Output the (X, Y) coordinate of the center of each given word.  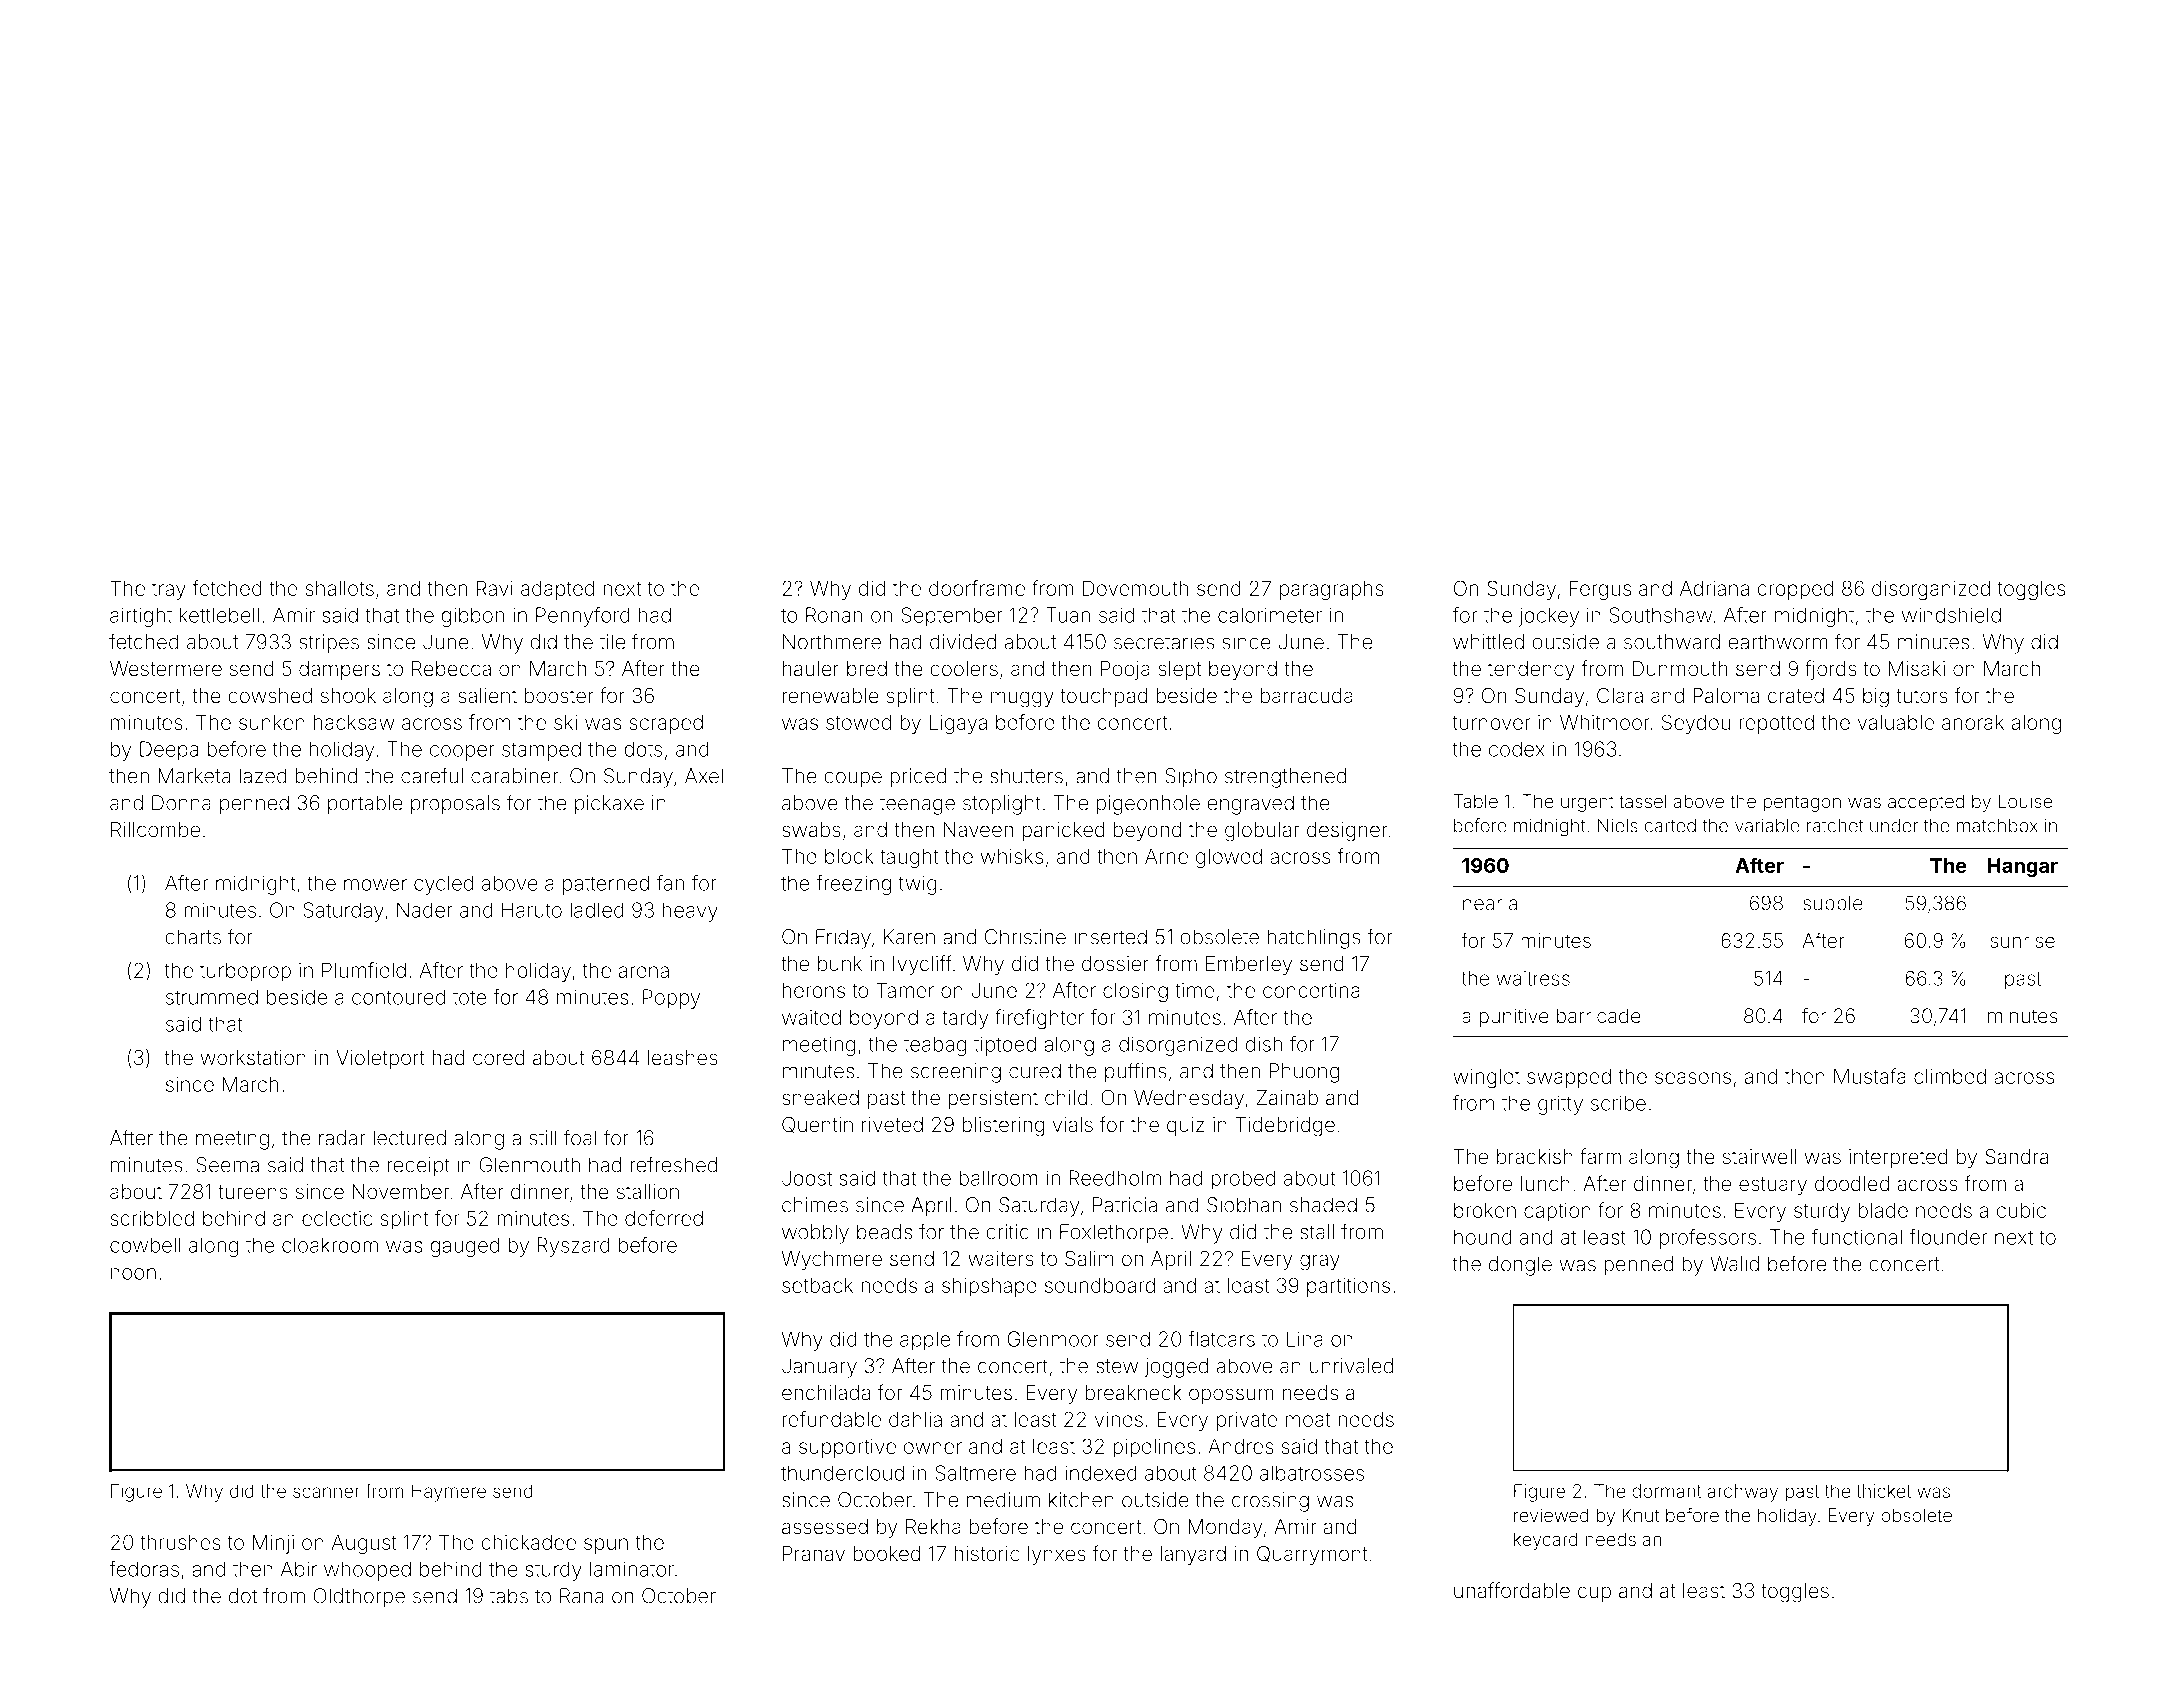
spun (606, 1546)
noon (133, 1274)
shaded (1323, 1205)
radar (342, 1138)
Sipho (1191, 778)
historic (986, 1553)
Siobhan (1244, 1205)
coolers (964, 668)
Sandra (2016, 1156)
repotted (1776, 724)
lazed (263, 776)
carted (1670, 826)
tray (169, 591)
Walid (1734, 1264)
